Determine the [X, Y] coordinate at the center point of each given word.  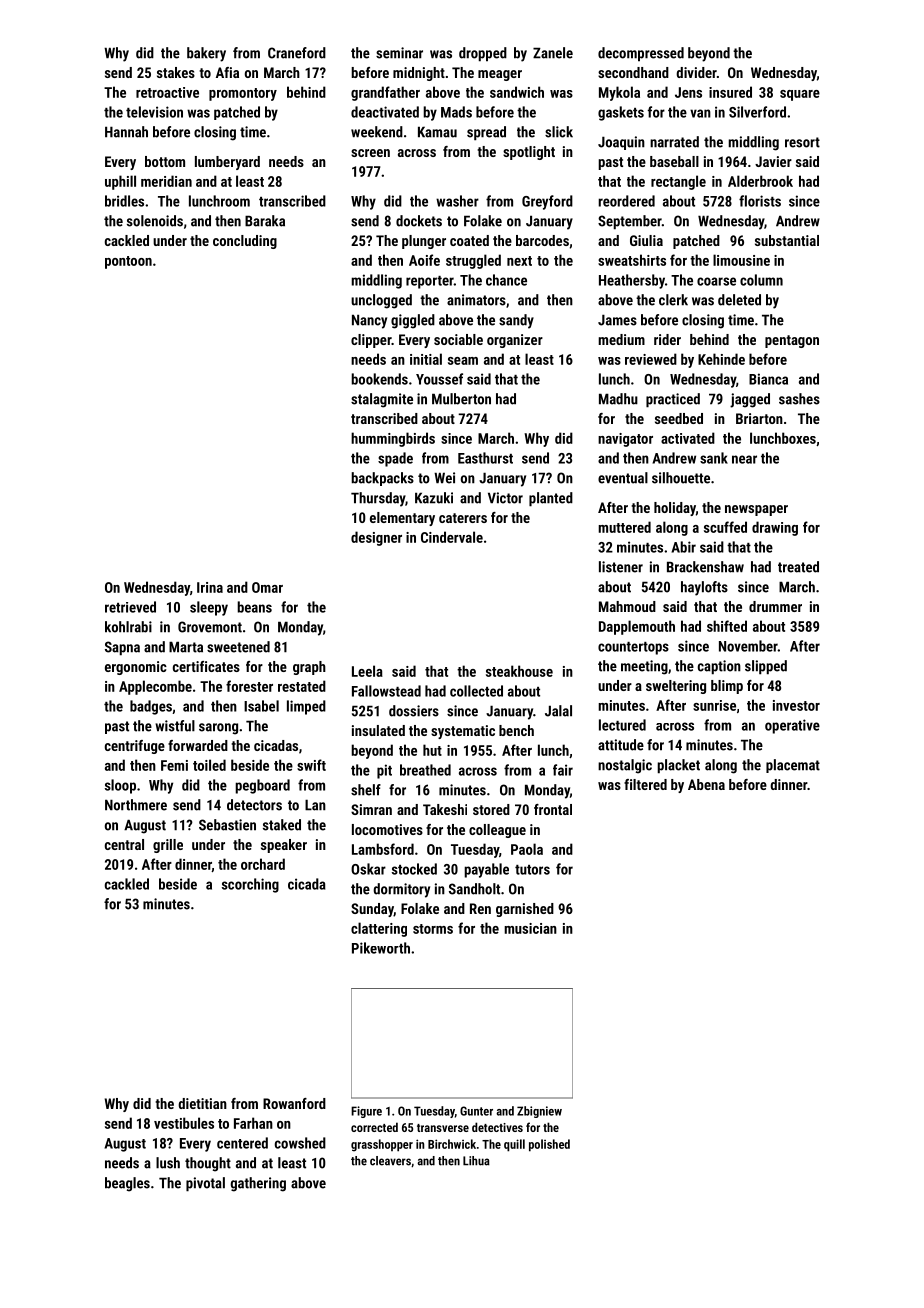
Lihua [476, 1161]
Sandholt [474, 889]
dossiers [414, 711]
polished [549, 1145]
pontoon [128, 262]
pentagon [792, 341]
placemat [793, 766]
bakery [206, 54]
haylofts [704, 588]
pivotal [205, 1184]
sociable [458, 339]
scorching [250, 885]
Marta [186, 647]
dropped [483, 54]
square [800, 95]
